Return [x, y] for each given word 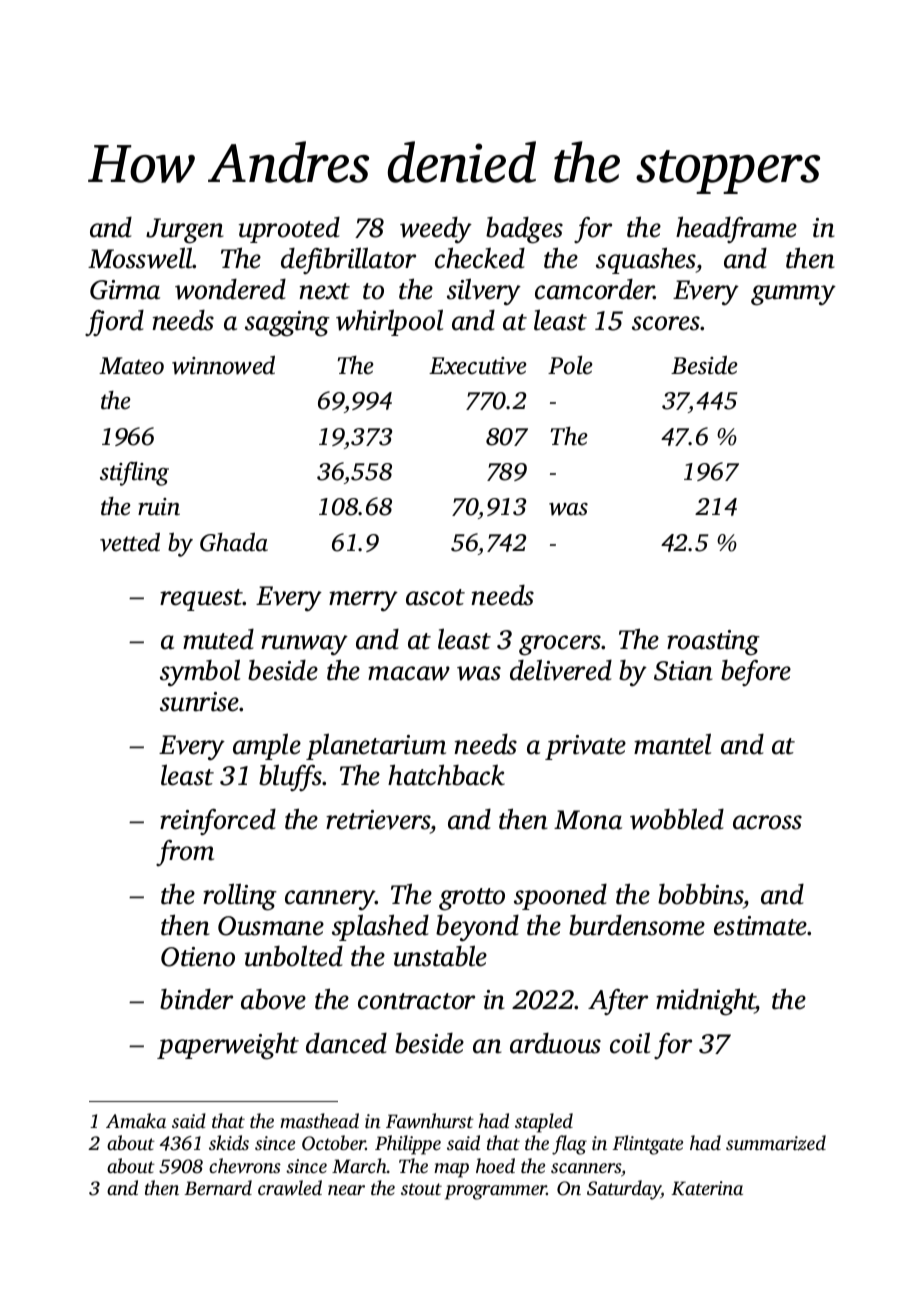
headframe [736, 229]
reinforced [218, 821]
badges [524, 230]
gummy [793, 295]
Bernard [218, 1187]
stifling [134, 474]
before [756, 673]
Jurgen [185, 231]
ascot [435, 597]
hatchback [446, 775]
